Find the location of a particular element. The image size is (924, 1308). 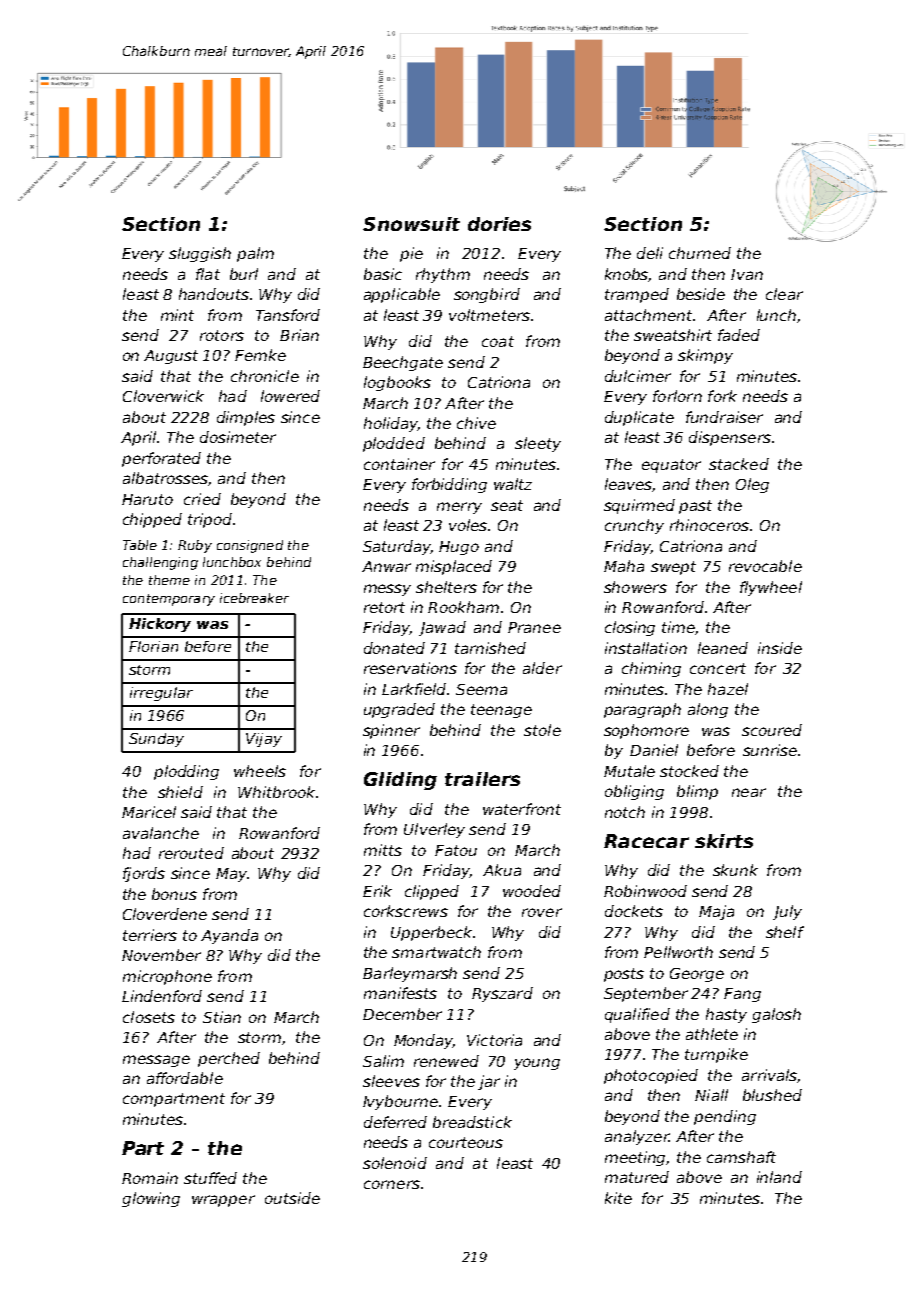

stuffed is located at coordinates (210, 1178).
